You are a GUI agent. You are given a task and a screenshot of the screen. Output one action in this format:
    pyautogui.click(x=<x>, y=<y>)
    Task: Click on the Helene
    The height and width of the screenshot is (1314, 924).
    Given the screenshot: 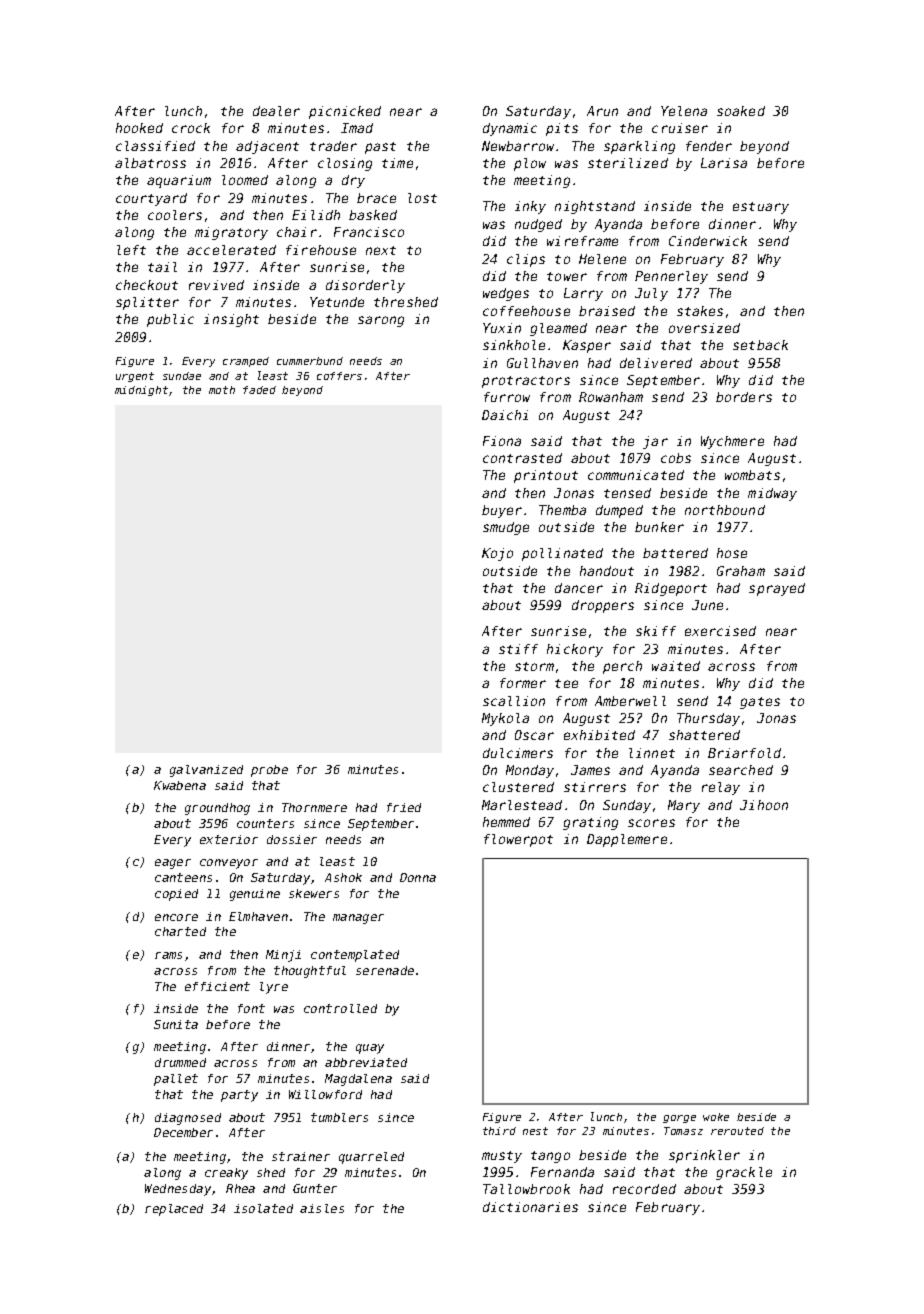 What is the action you would take?
    pyautogui.click(x=602, y=259)
